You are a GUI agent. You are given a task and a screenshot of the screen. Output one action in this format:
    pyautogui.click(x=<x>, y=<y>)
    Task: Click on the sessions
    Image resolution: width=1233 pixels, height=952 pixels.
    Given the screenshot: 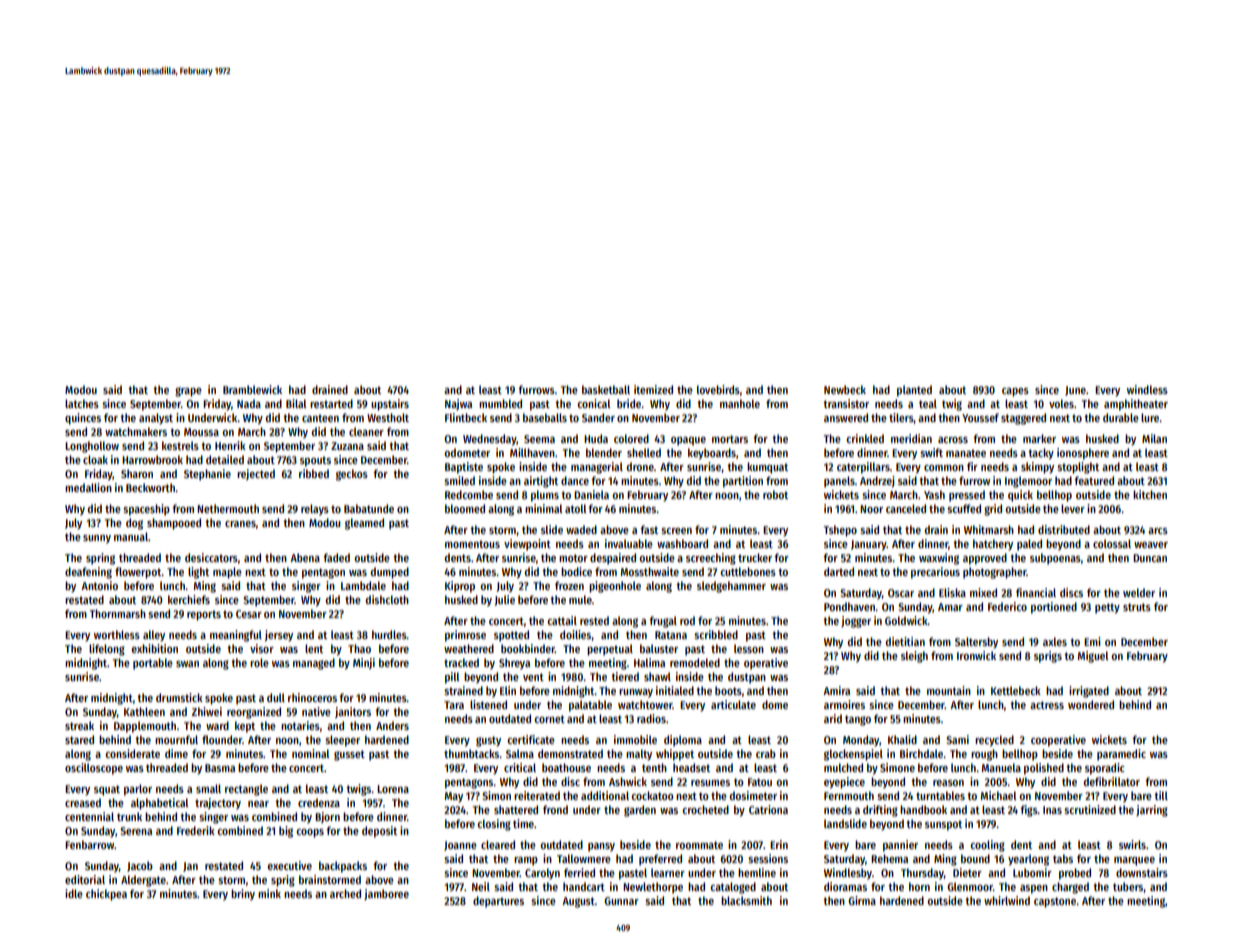 What is the action you would take?
    pyautogui.click(x=768, y=858)
